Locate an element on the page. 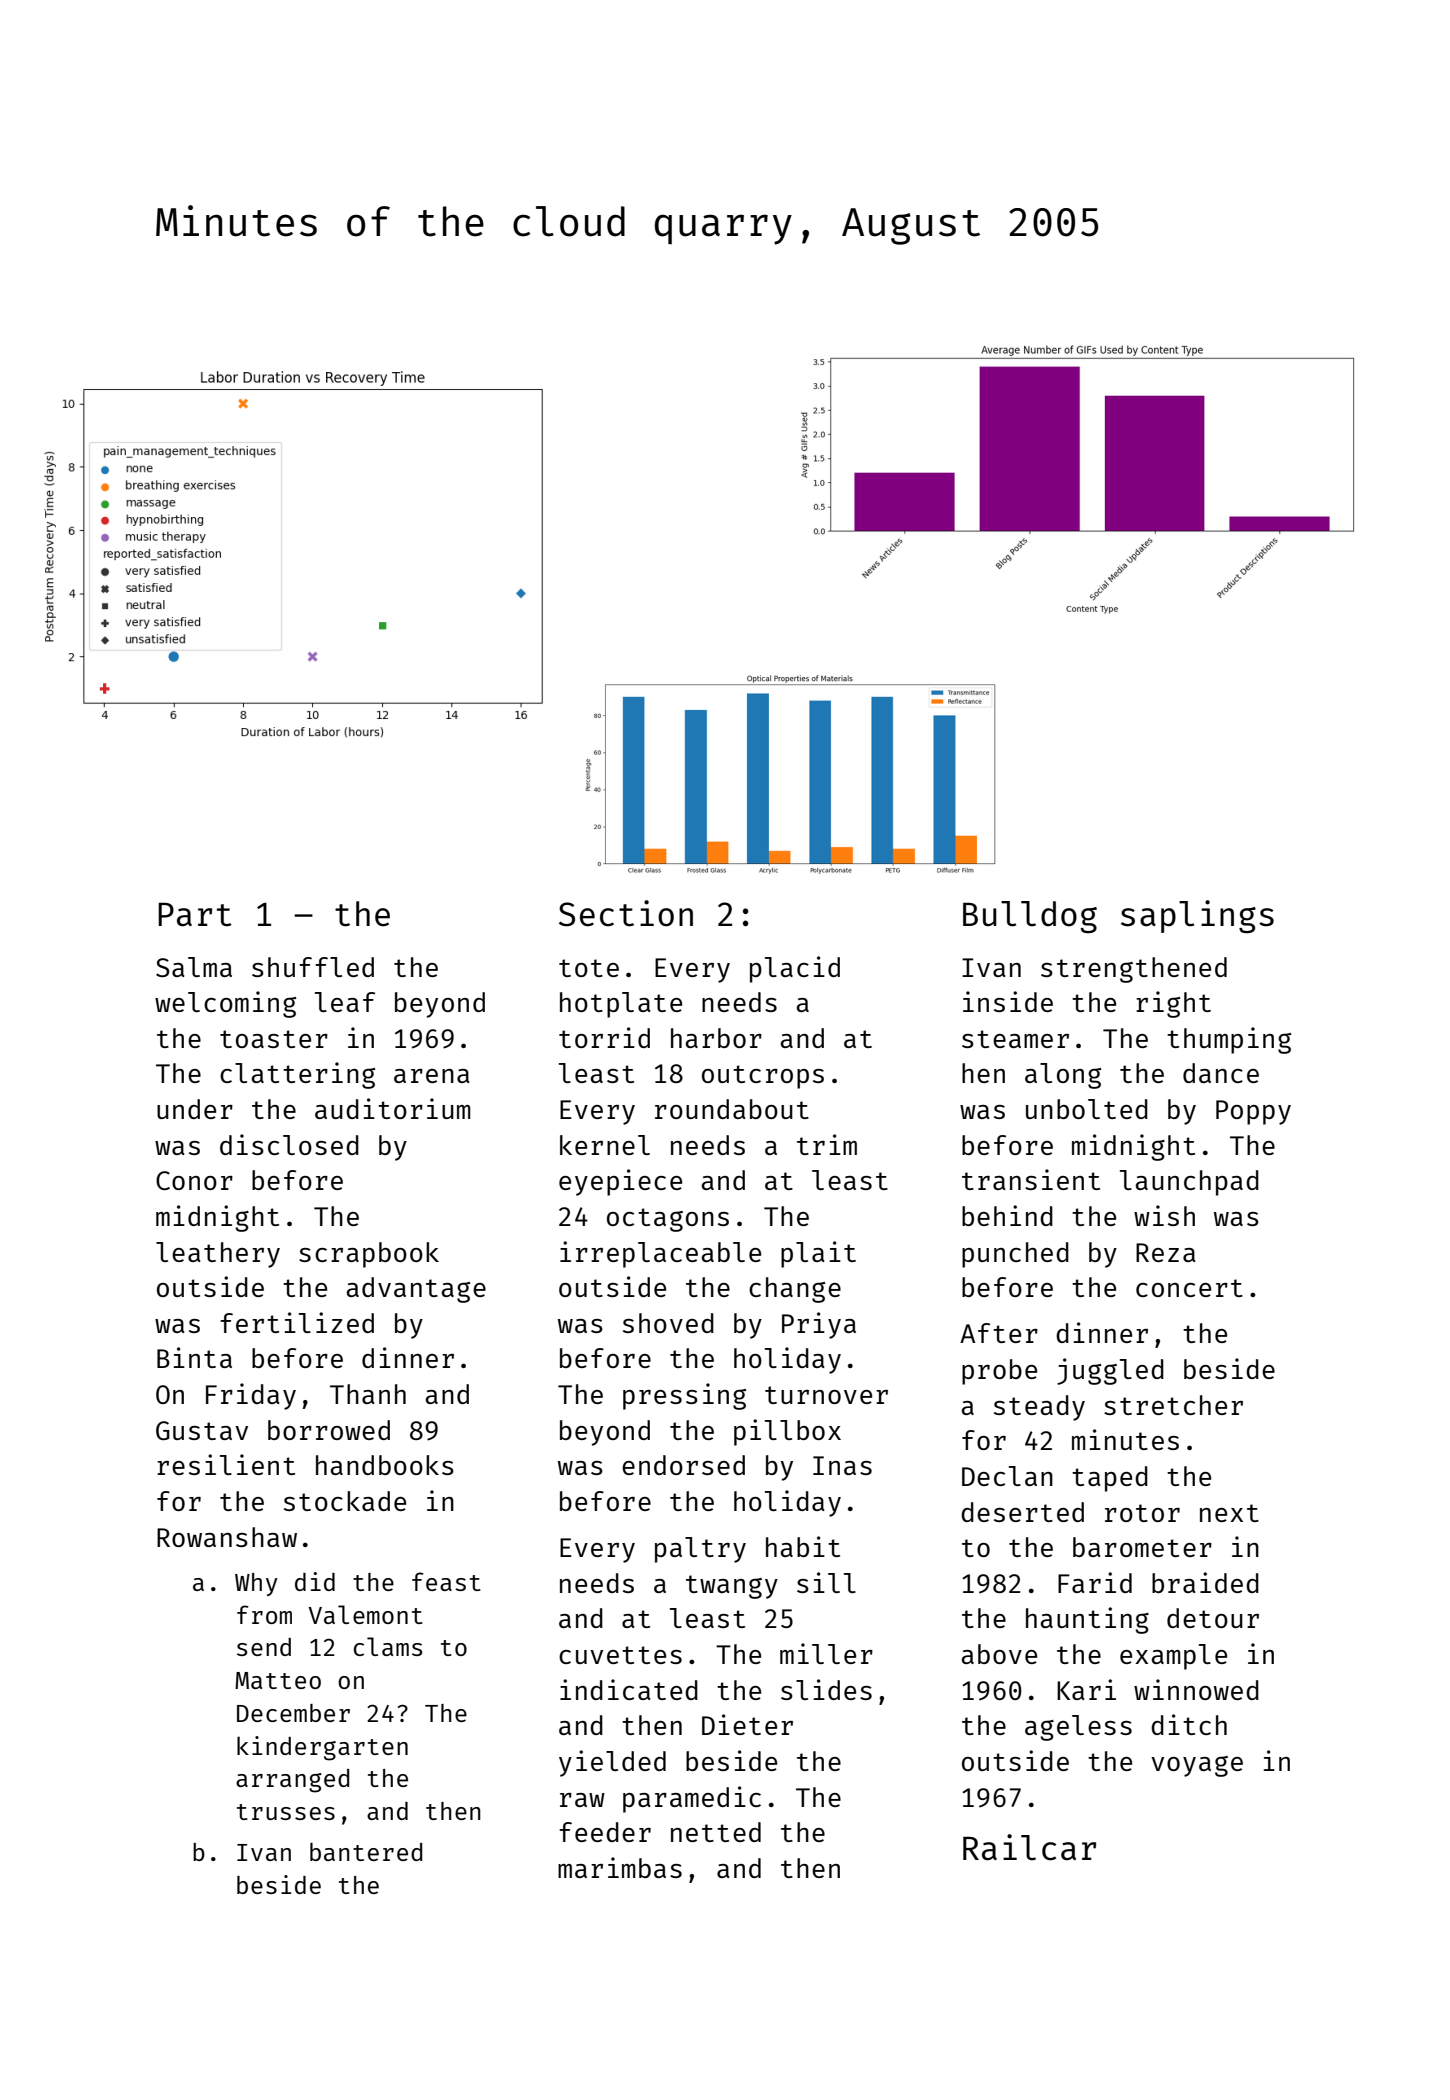  paltry is located at coordinates (700, 1550).
